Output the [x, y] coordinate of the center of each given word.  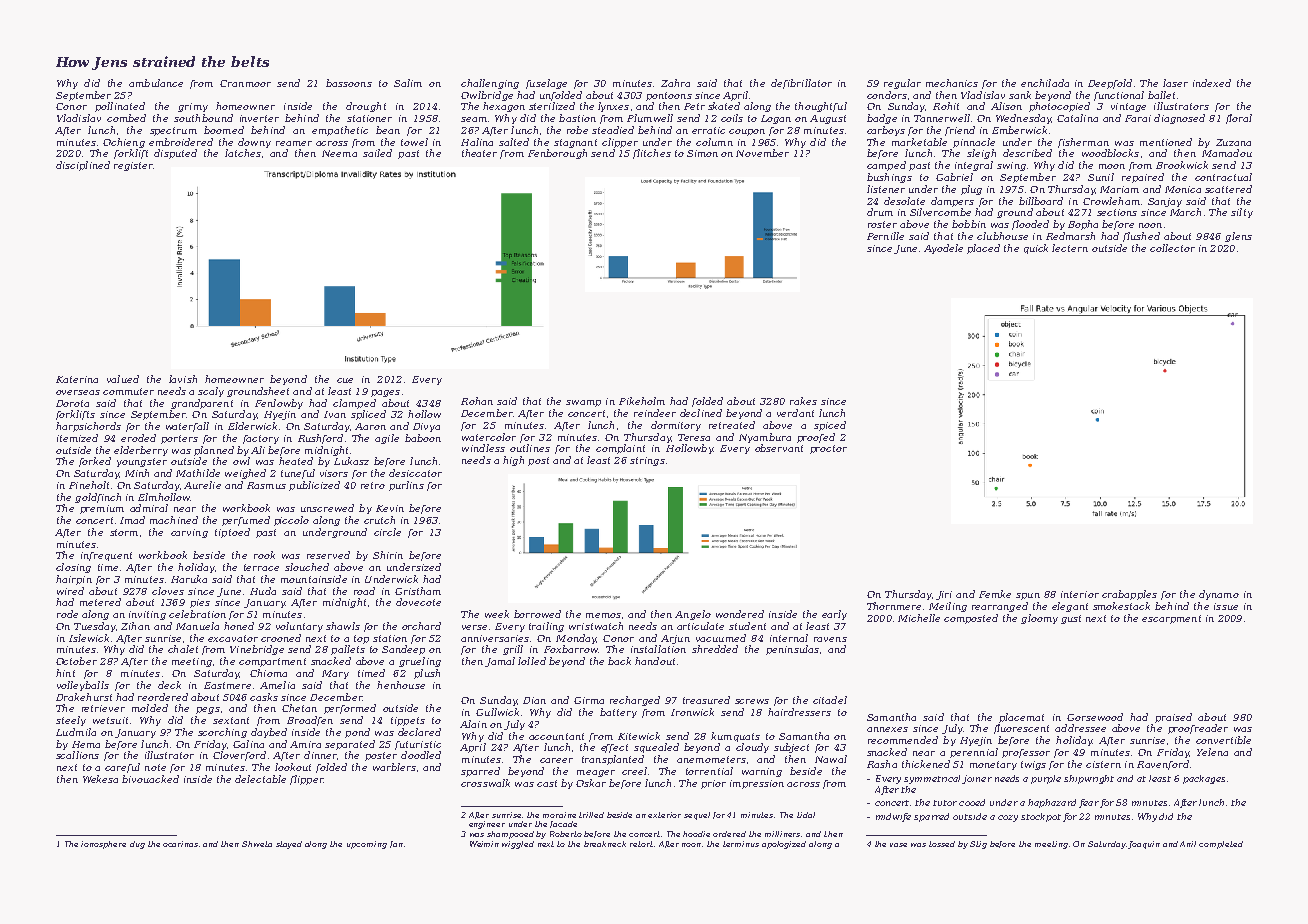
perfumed [246, 521]
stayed [289, 845]
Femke [995, 594]
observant [779, 448]
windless [483, 448]
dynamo [1219, 595]
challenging [490, 84]
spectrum [173, 131]
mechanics [952, 83]
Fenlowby [279, 404]
